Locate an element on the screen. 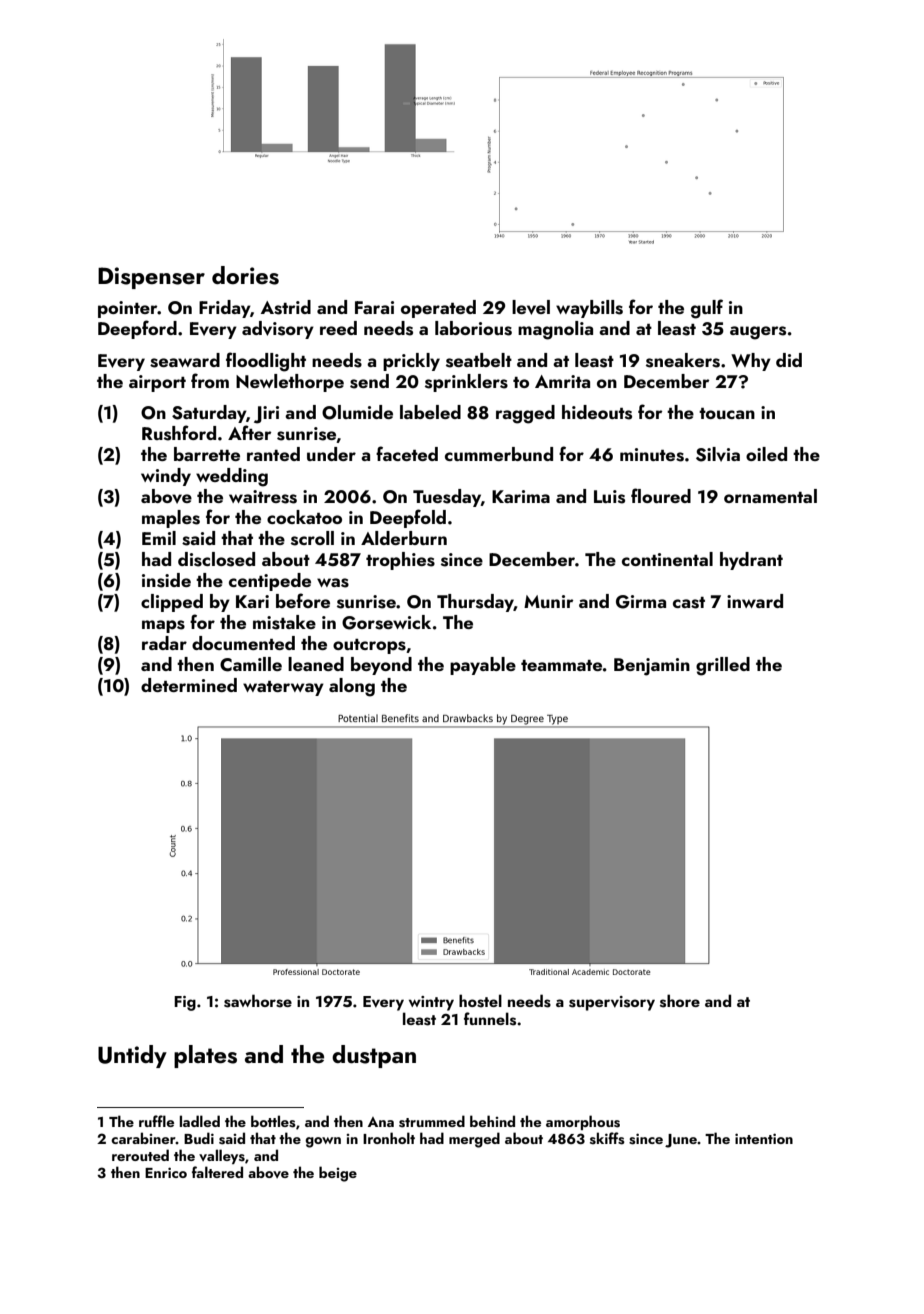 Image resolution: width=924 pixels, height=1314 pixels. under is located at coordinates (331, 454).
